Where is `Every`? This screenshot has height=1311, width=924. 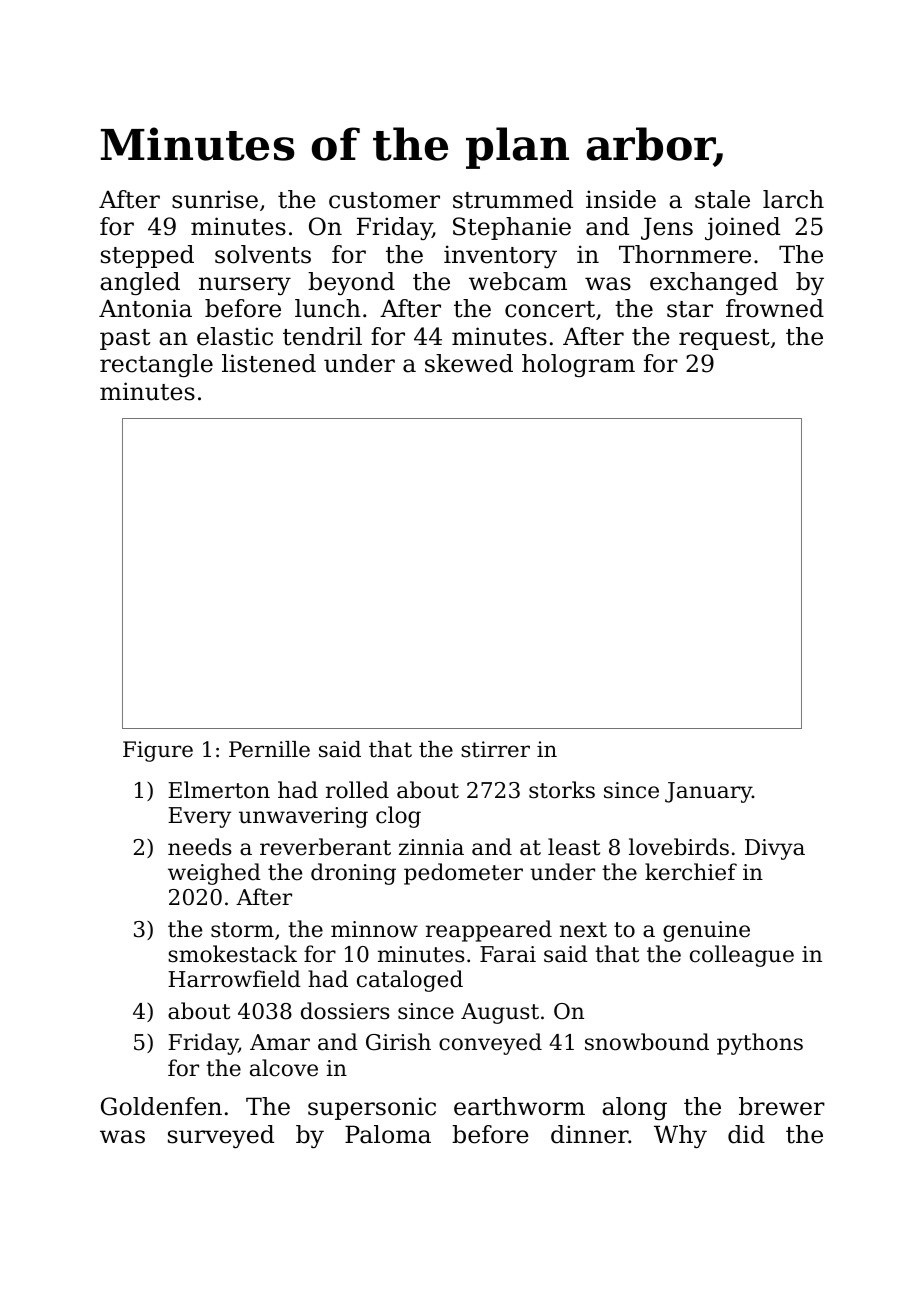
Every is located at coordinates (199, 817).
